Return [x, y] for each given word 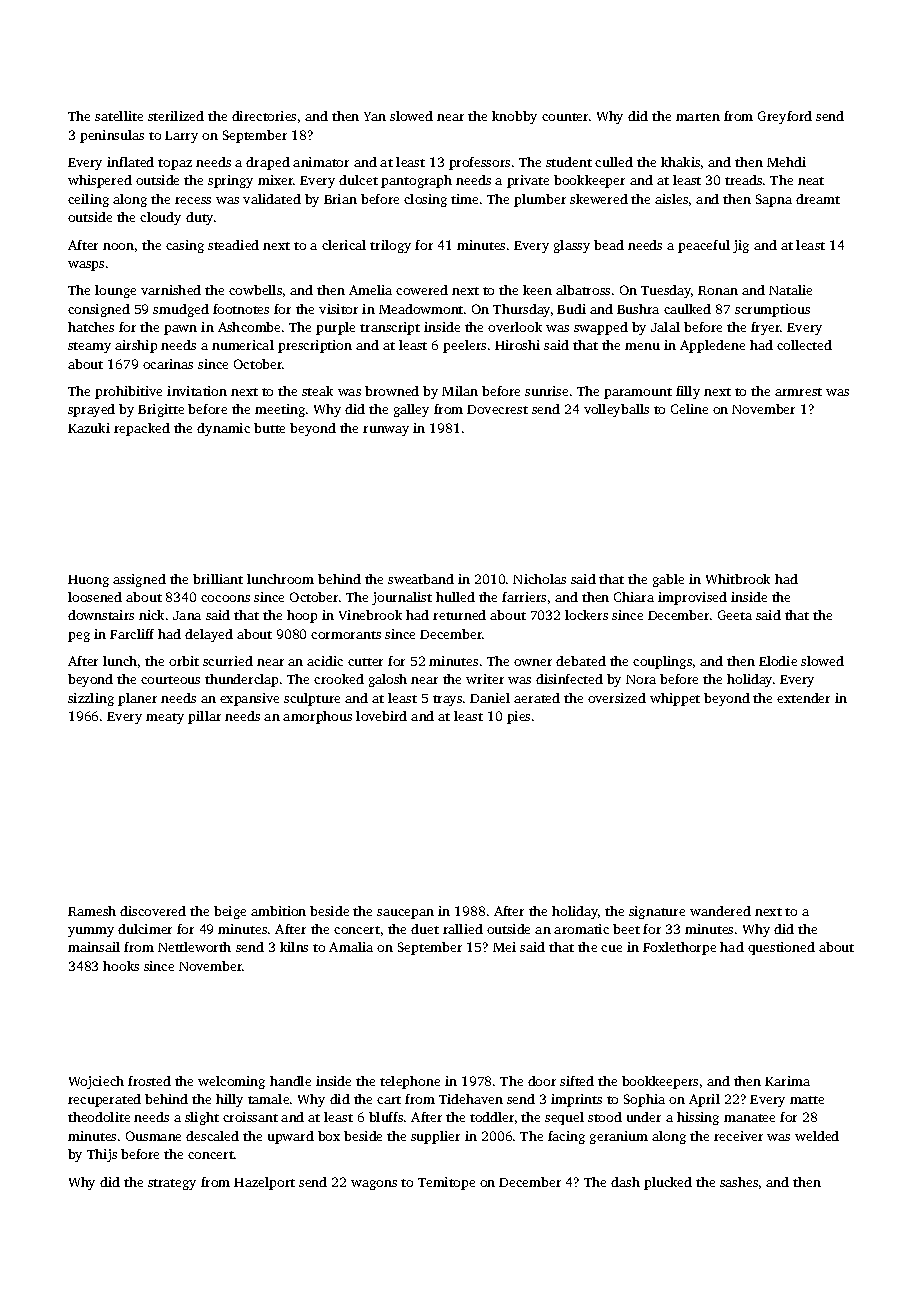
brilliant [218, 579]
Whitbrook [738, 579]
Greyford [785, 117]
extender [803, 698]
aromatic [581, 929]
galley [411, 410]
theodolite [99, 1117]
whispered [100, 181]
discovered [153, 911]
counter [565, 117]
